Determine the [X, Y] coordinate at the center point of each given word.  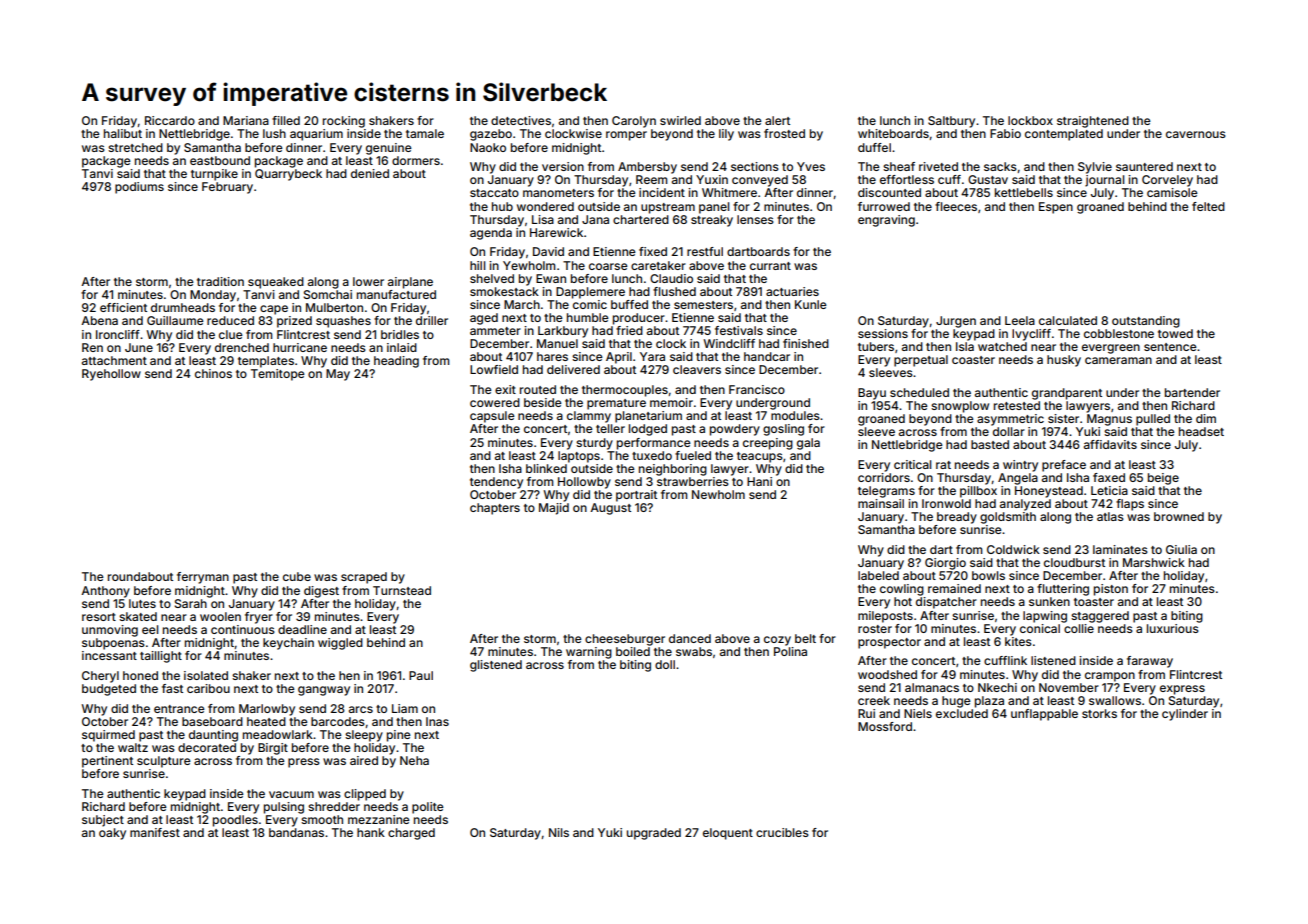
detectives [521, 120]
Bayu [872, 394]
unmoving [110, 631]
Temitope [278, 375]
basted [990, 444]
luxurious [1173, 628]
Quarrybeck [288, 175]
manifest [155, 832]
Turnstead [402, 590]
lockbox [1030, 120]
